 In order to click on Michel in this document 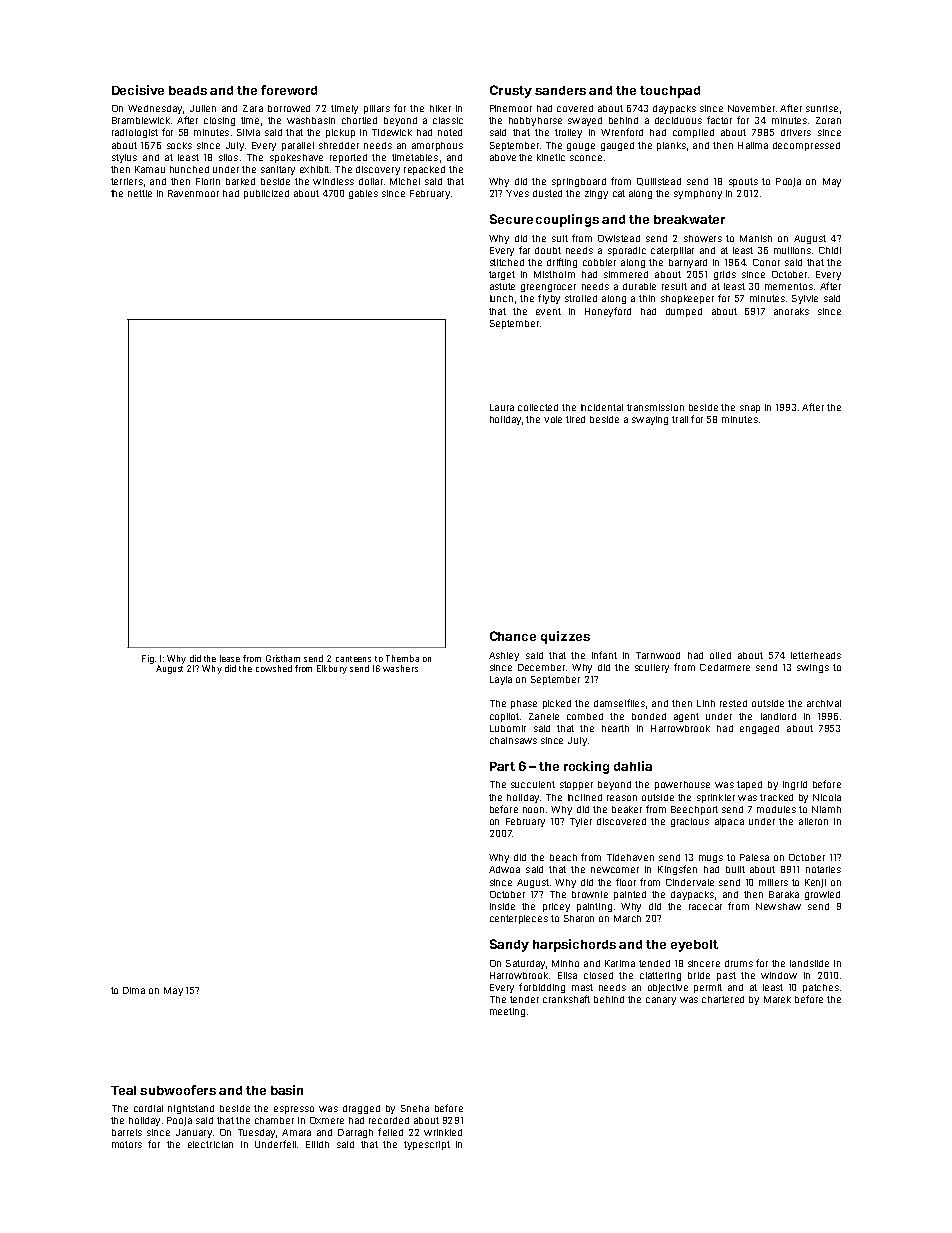, I will do `click(405, 181)`.
